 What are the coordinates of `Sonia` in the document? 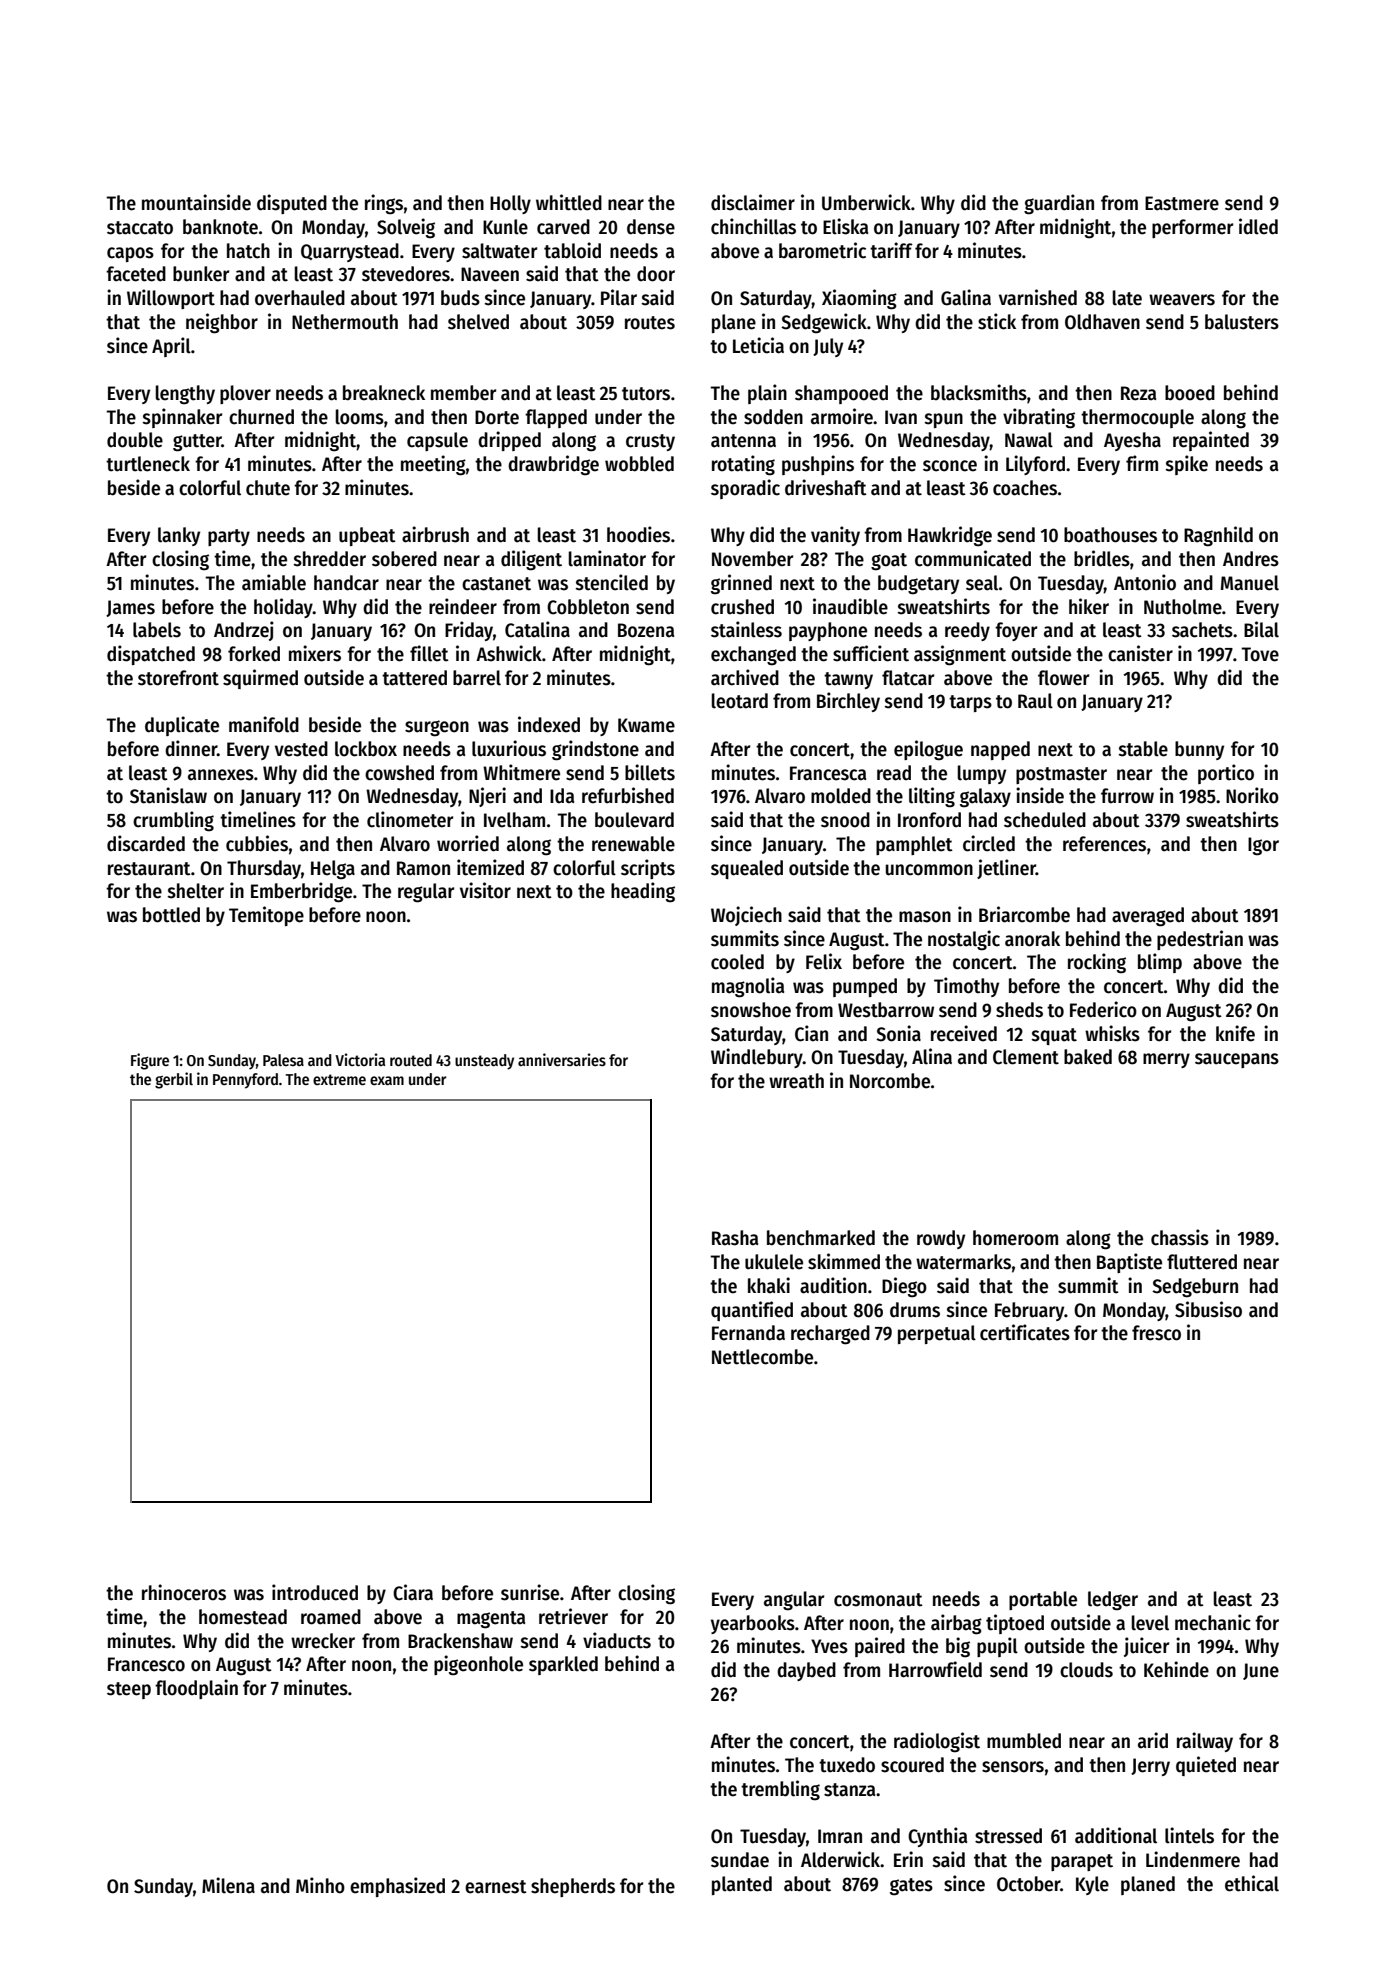 It's located at (898, 1033).
